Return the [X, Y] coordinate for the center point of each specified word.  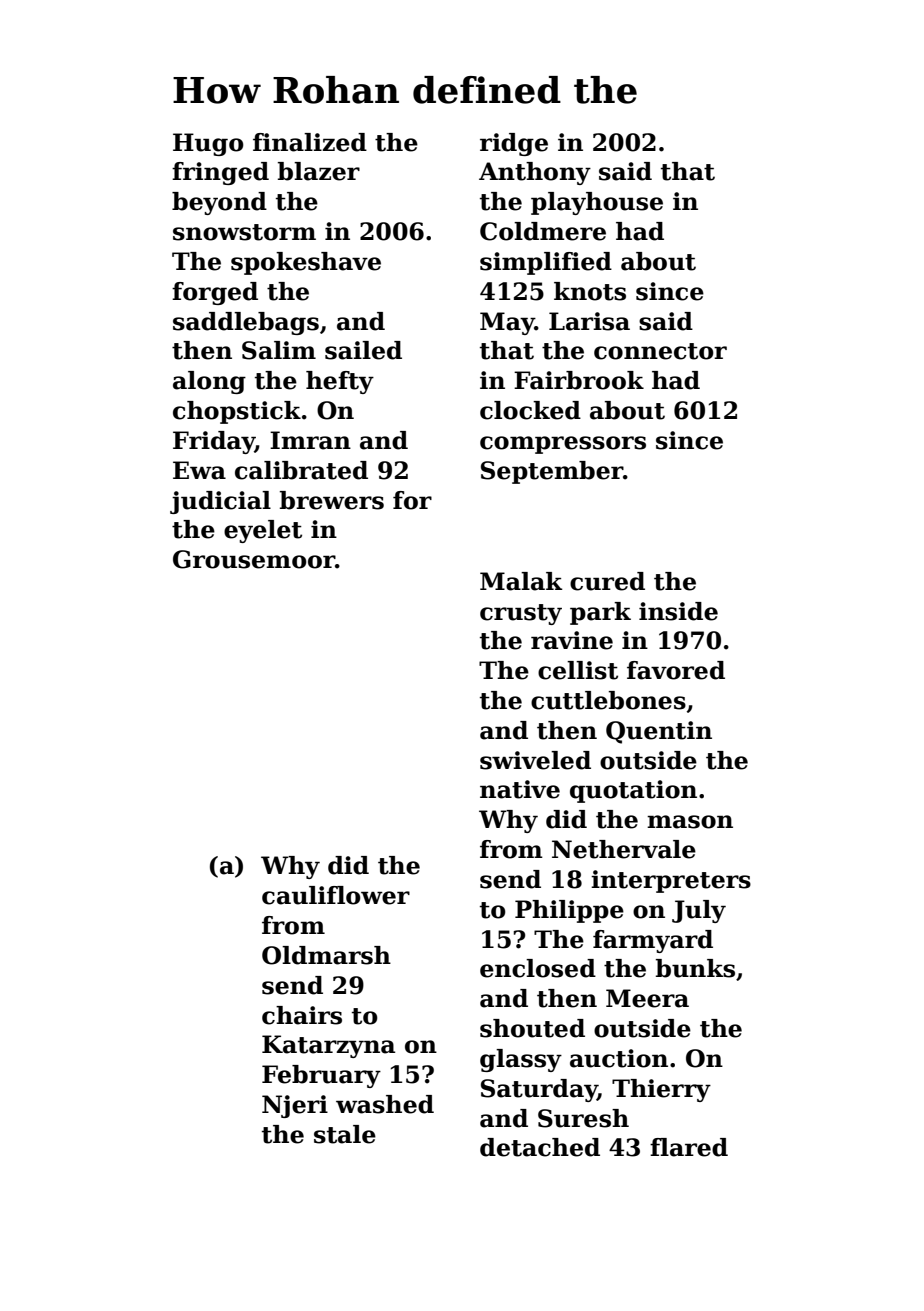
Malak [521, 581]
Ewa [199, 470]
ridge [514, 144]
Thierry [661, 1090]
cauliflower [336, 895]
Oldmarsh [326, 955]
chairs [302, 1015]
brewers [332, 500]
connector [660, 351]
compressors [563, 445]
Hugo [208, 144]
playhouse [597, 203]
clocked [530, 410]
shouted [532, 1028]
